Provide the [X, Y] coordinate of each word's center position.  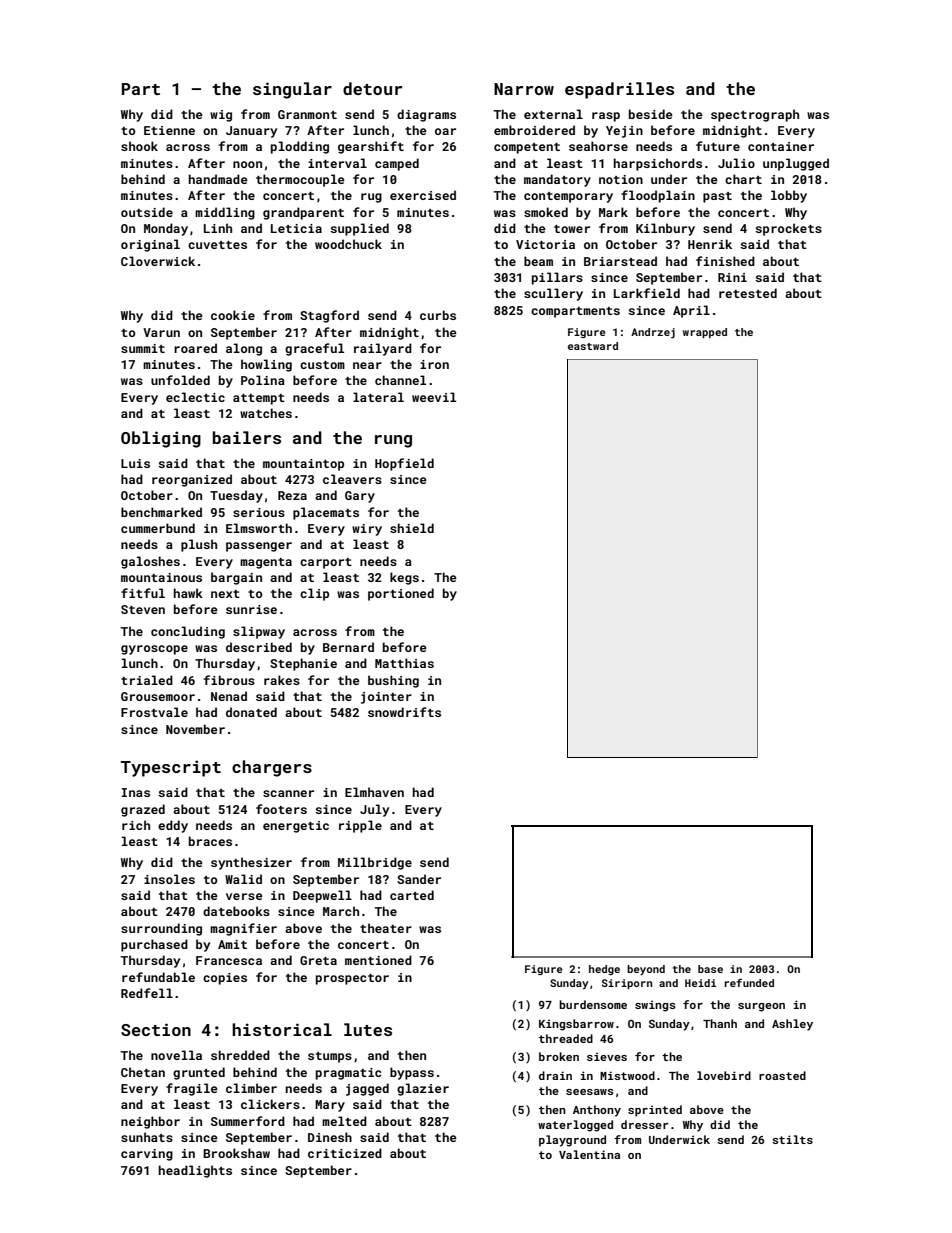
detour [372, 88]
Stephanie [303, 664]
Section [156, 1029]
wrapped [705, 333]
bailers [247, 437]
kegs [404, 578]
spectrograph [755, 115]
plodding [300, 147]
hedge [604, 970]
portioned [401, 594]
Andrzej [653, 333]
